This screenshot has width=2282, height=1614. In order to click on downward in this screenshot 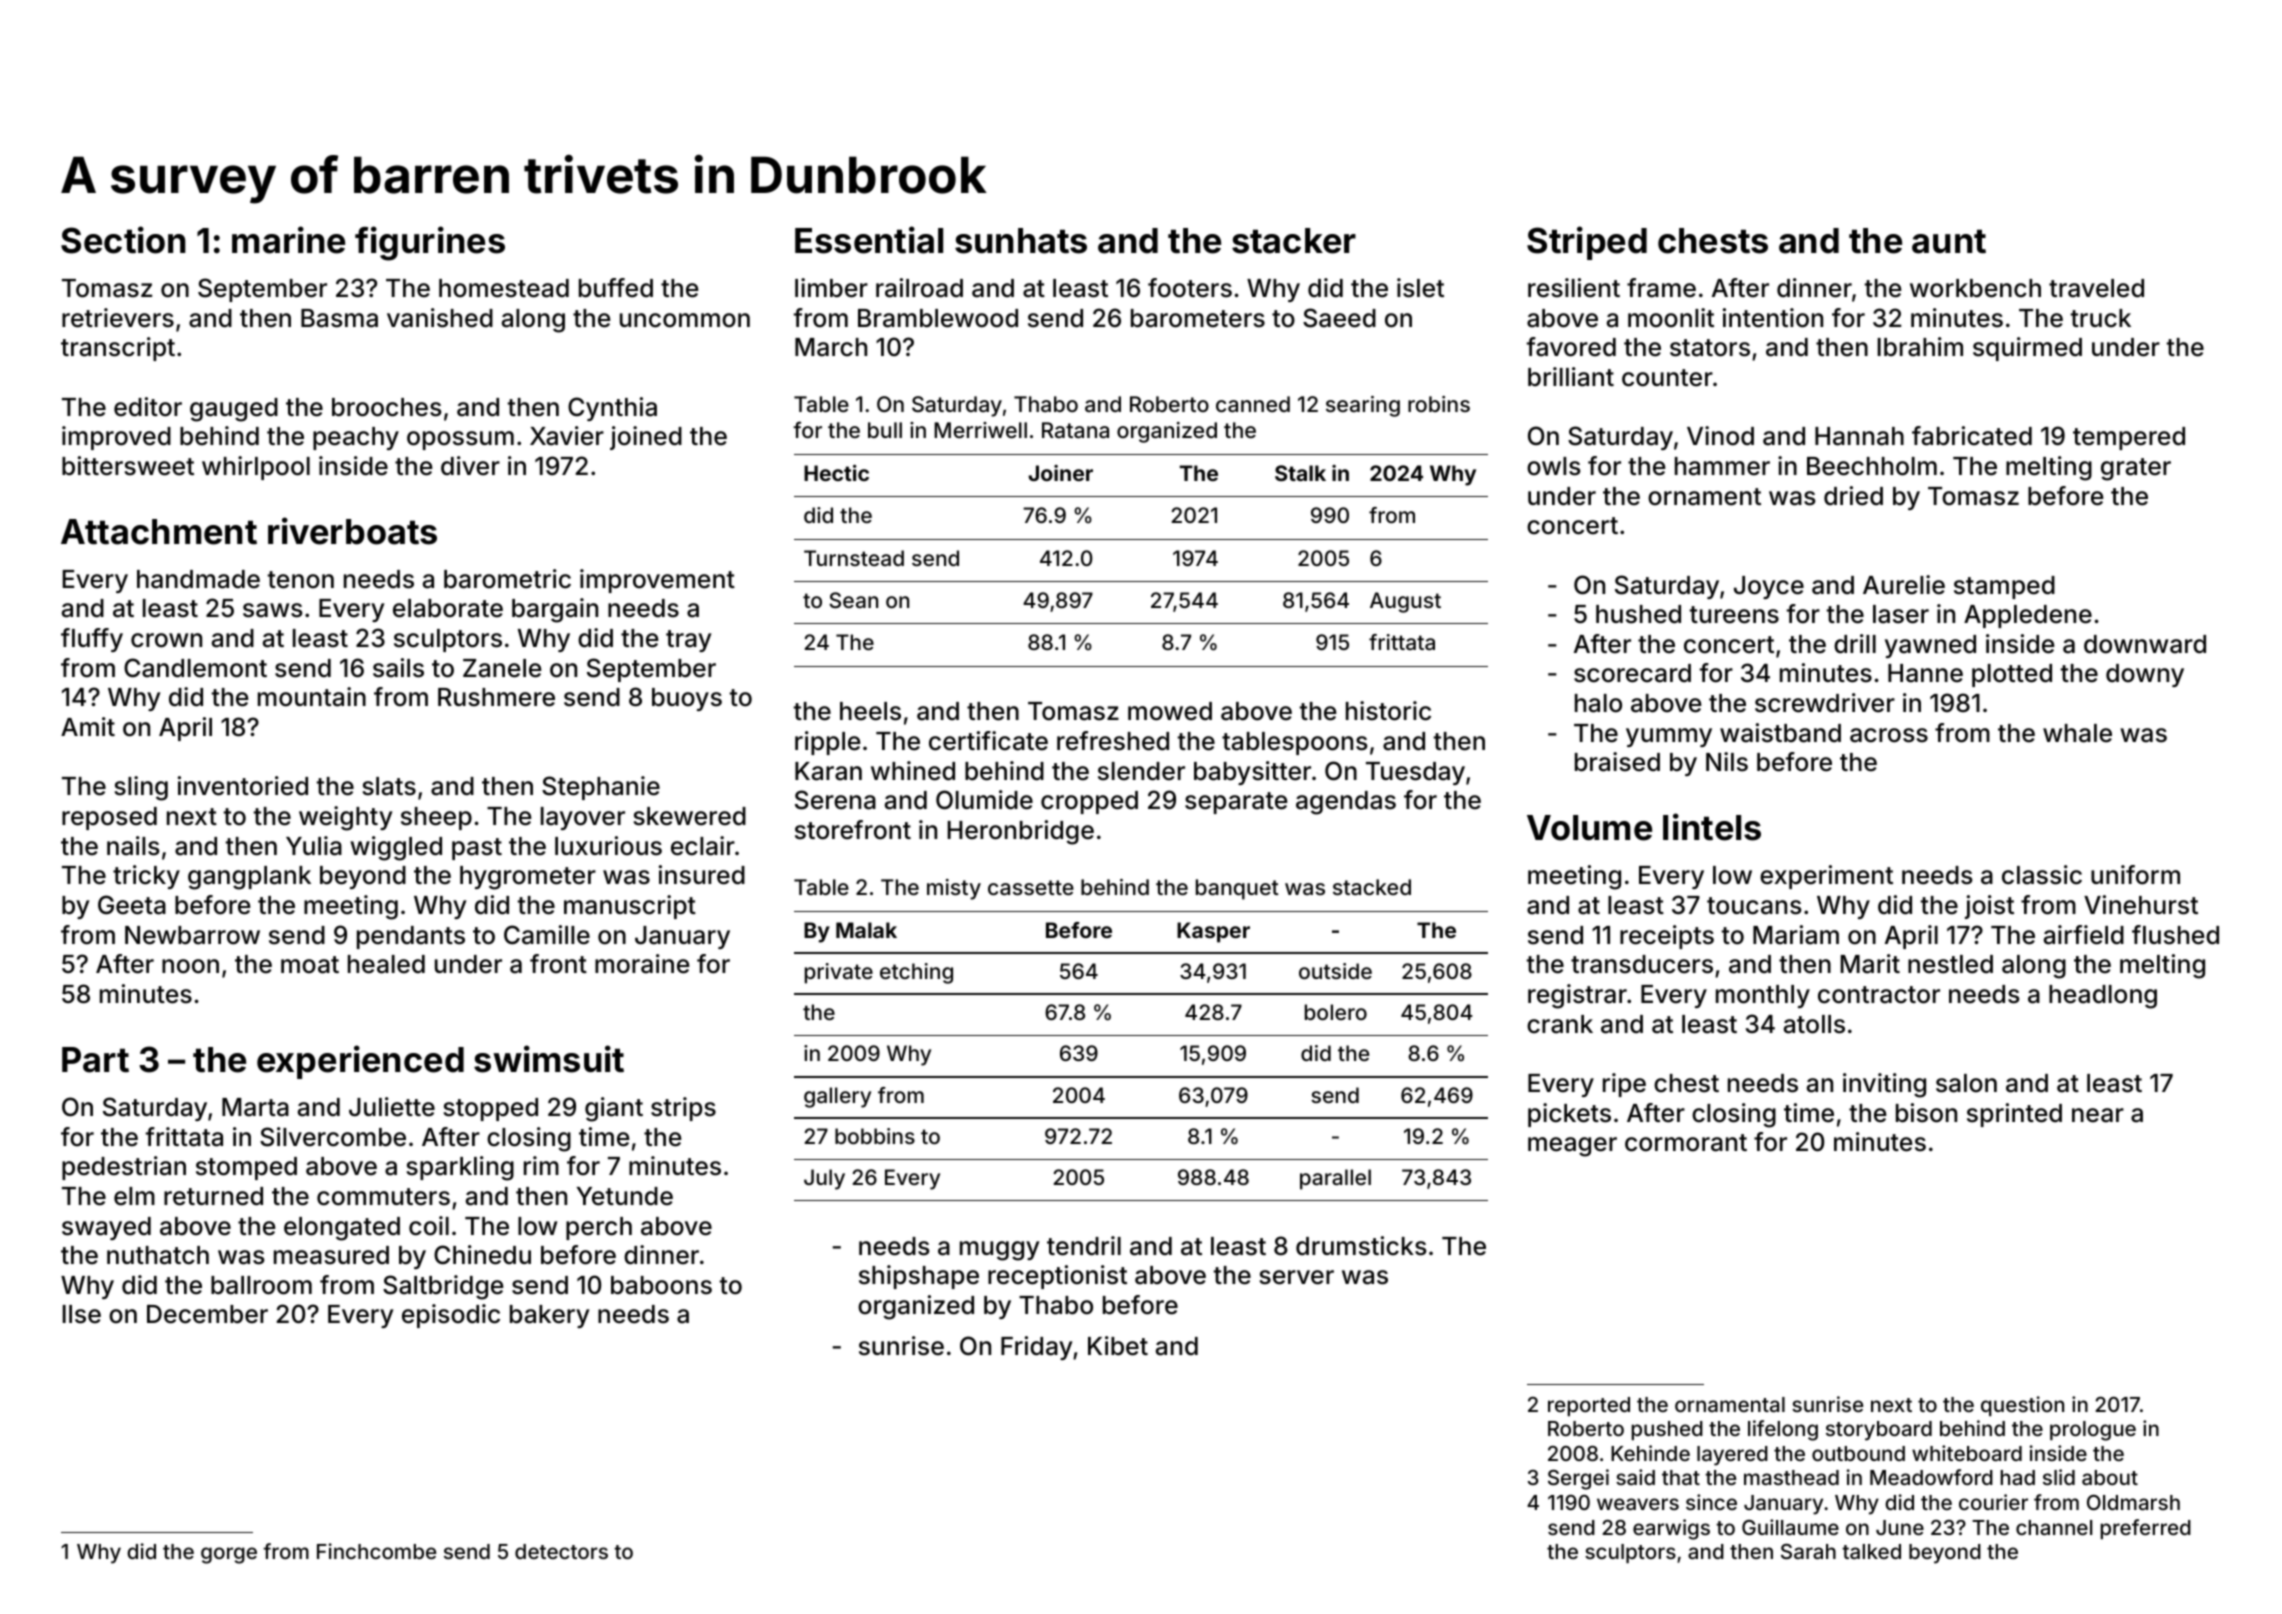, I will do `click(2145, 644)`.
